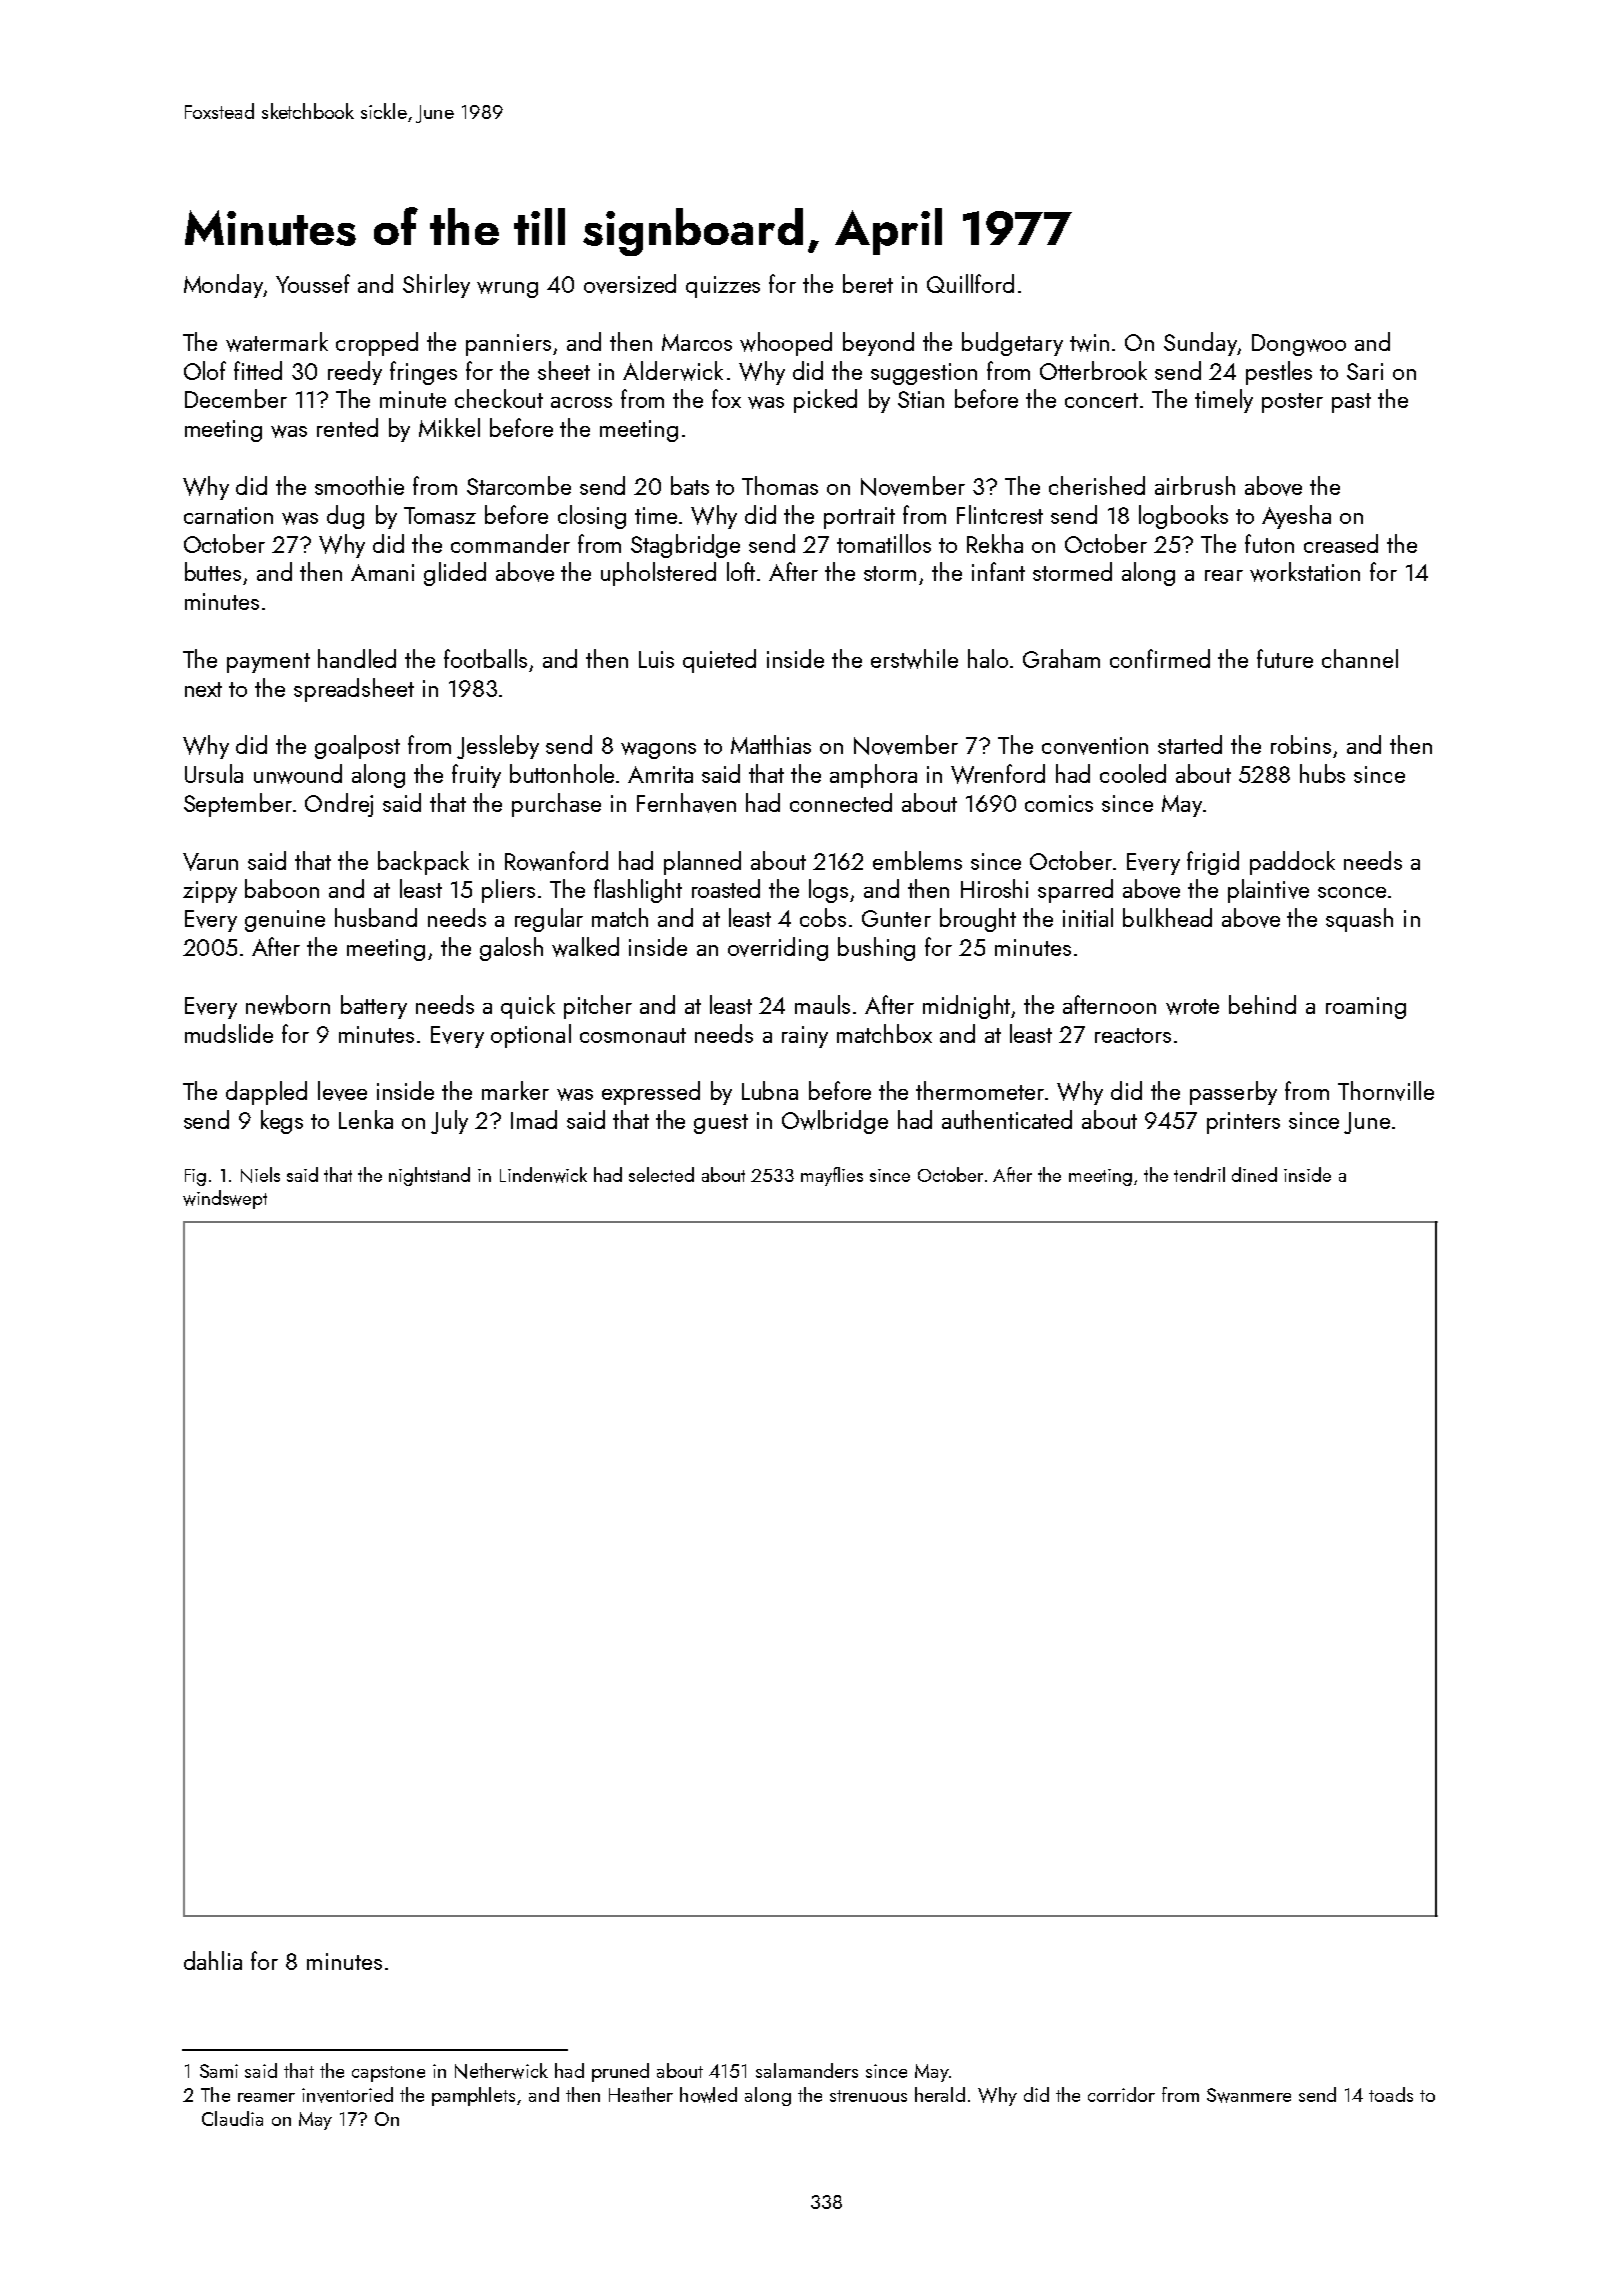 This screenshot has width=1620, height=2292. What do you see at coordinates (620, 2072) in the screenshot?
I see `pruned` at bounding box center [620, 2072].
